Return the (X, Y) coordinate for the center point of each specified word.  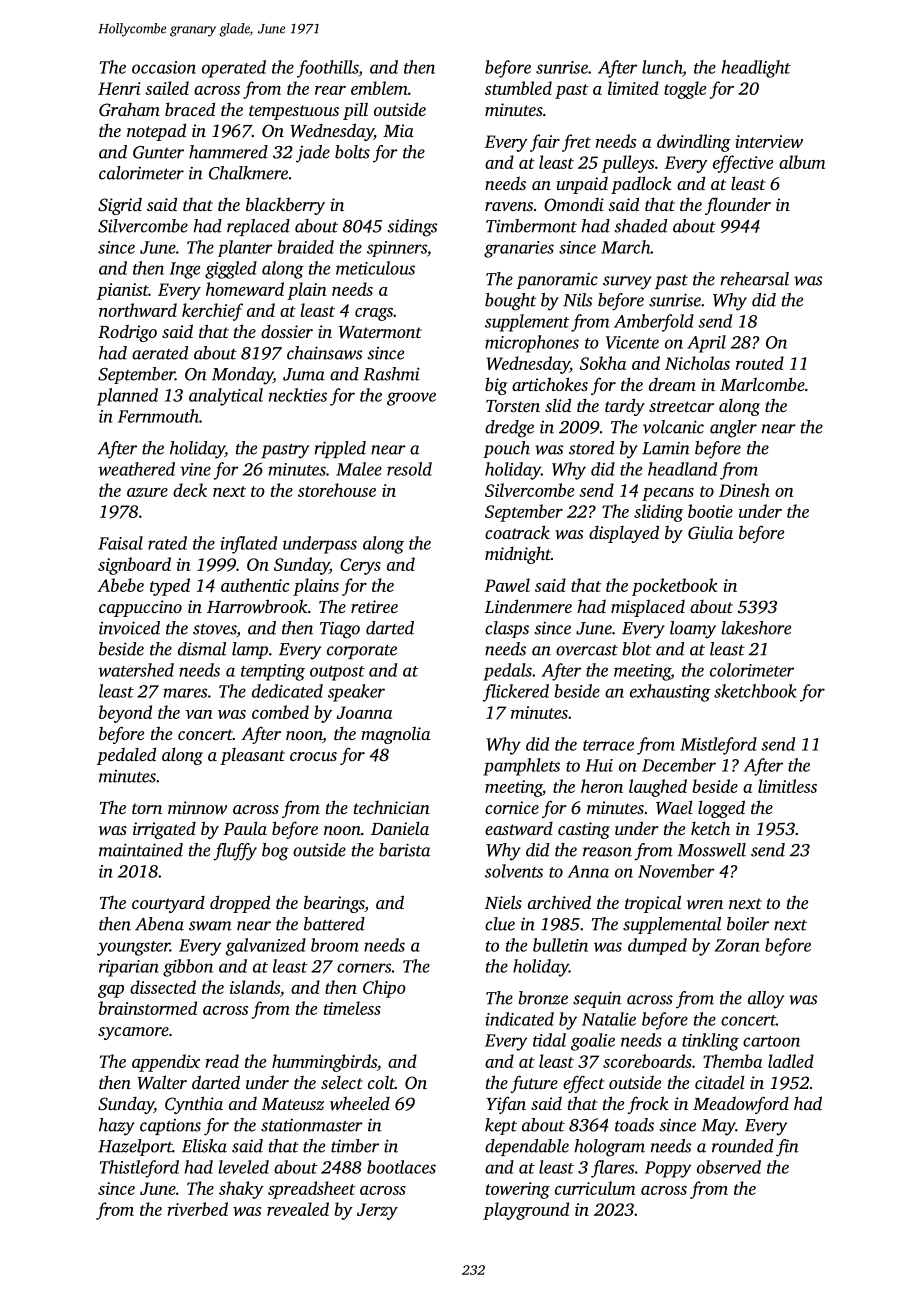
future (534, 1084)
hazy (117, 1127)
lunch (662, 67)
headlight (756, 69)
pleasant (252, 756)
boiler (748, 924)
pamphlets (521, 767)
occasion (164, 67)
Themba (732, 1061)
